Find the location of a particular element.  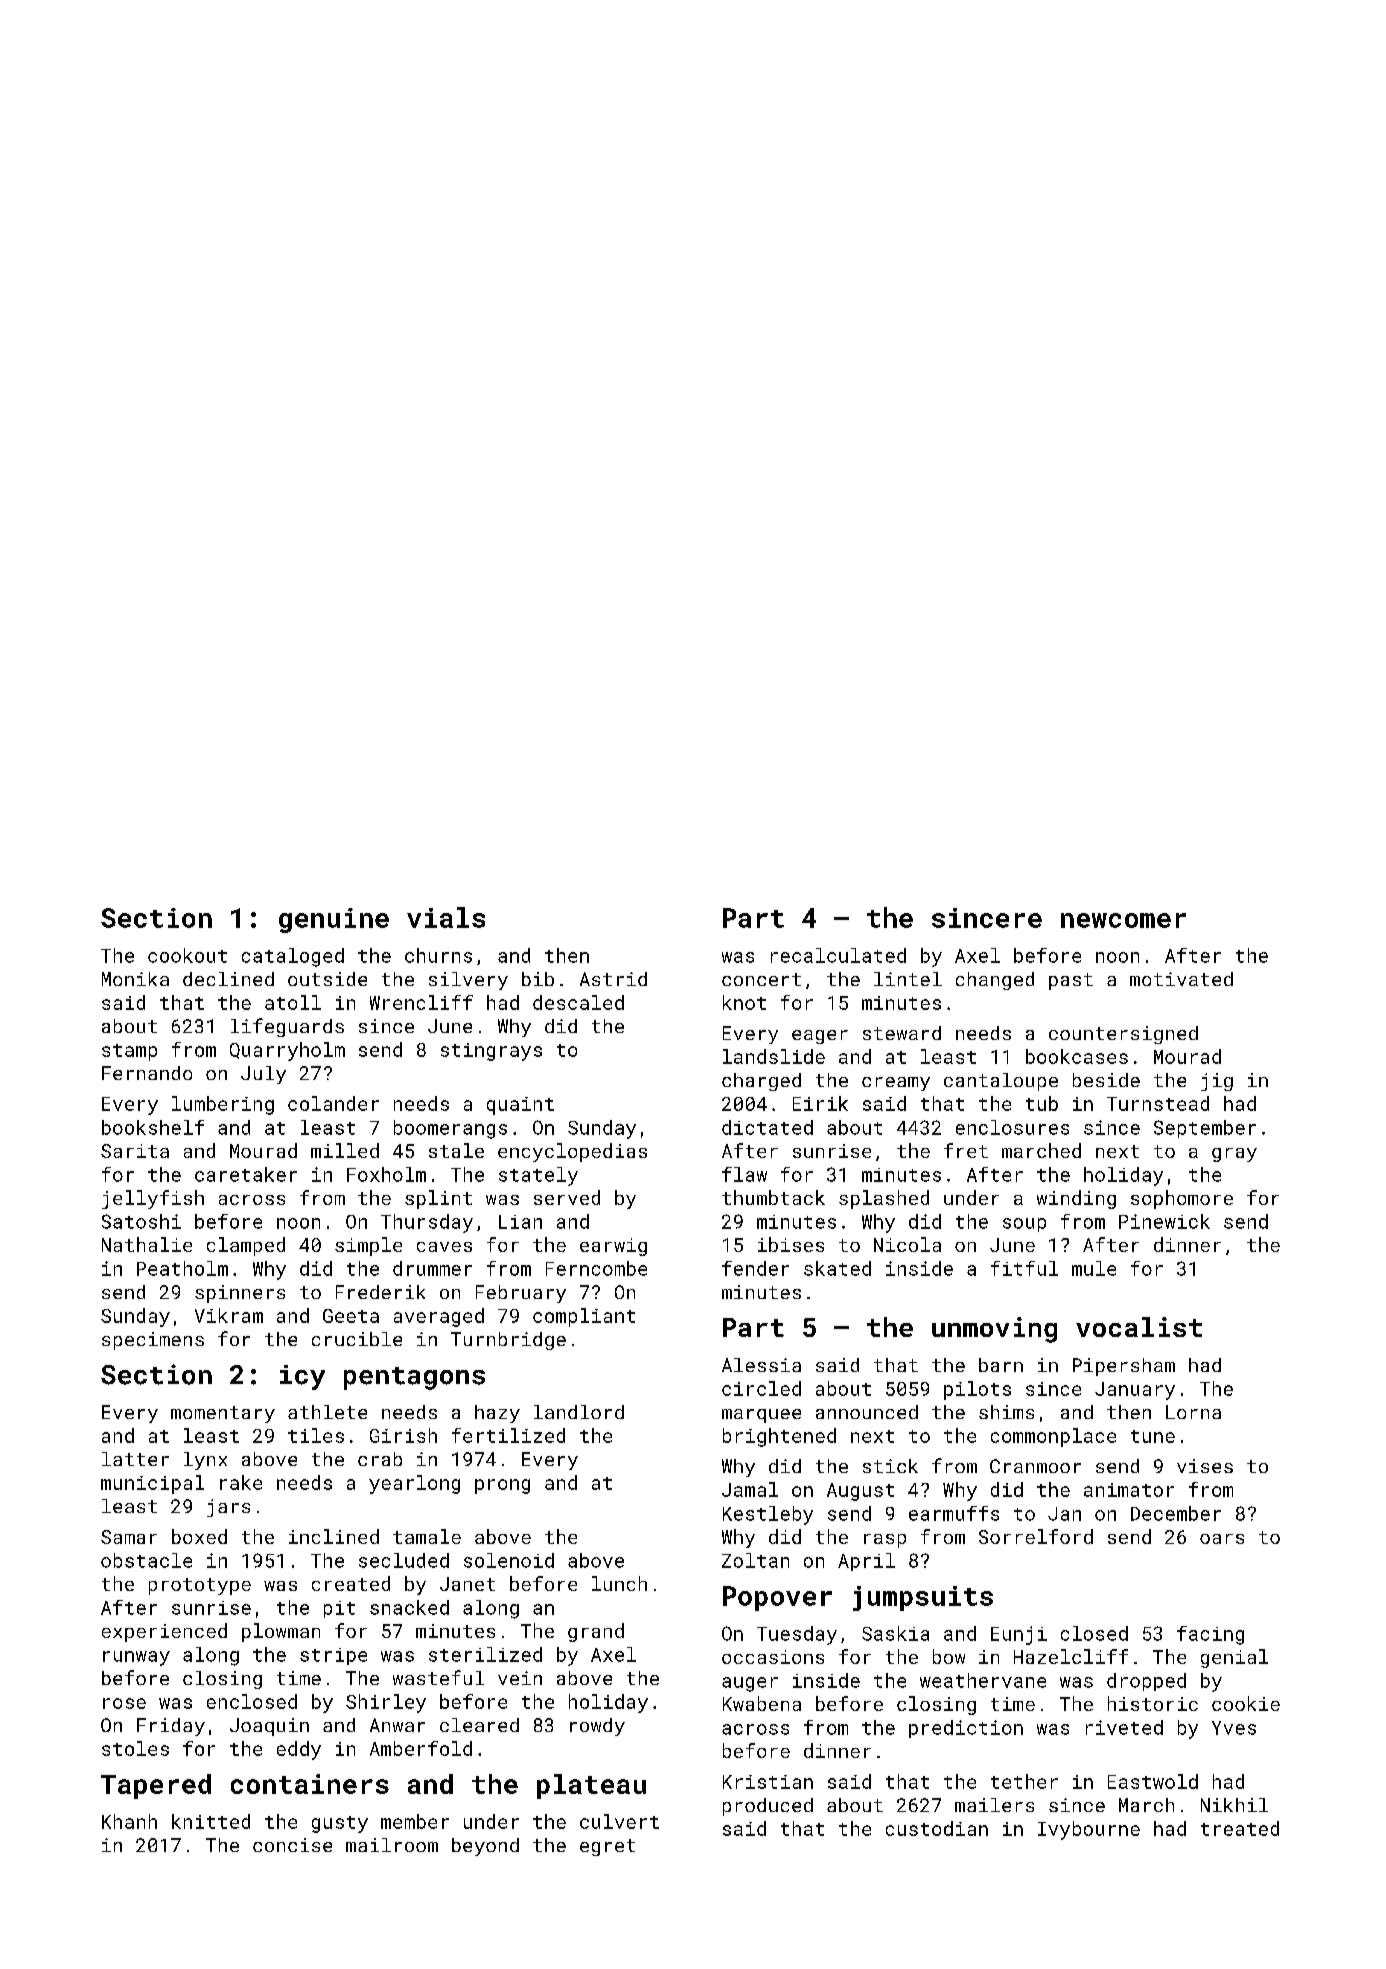

boxed is located at coordinates (199, 1536).
